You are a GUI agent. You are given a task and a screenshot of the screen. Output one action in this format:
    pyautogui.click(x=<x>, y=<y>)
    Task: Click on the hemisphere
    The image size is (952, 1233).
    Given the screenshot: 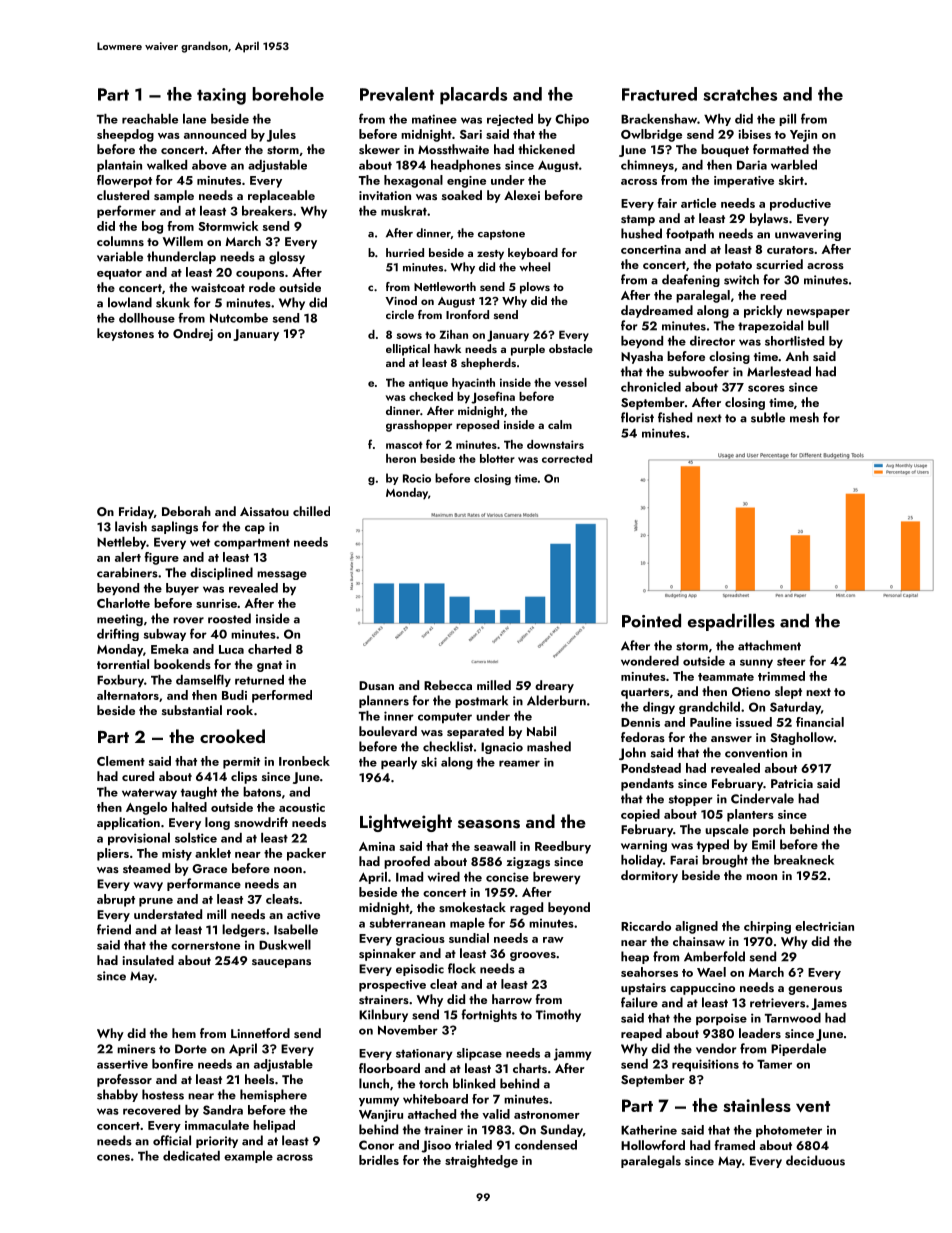 What is the action you would take?
    pyautogui.click(x=273, y=1095)
